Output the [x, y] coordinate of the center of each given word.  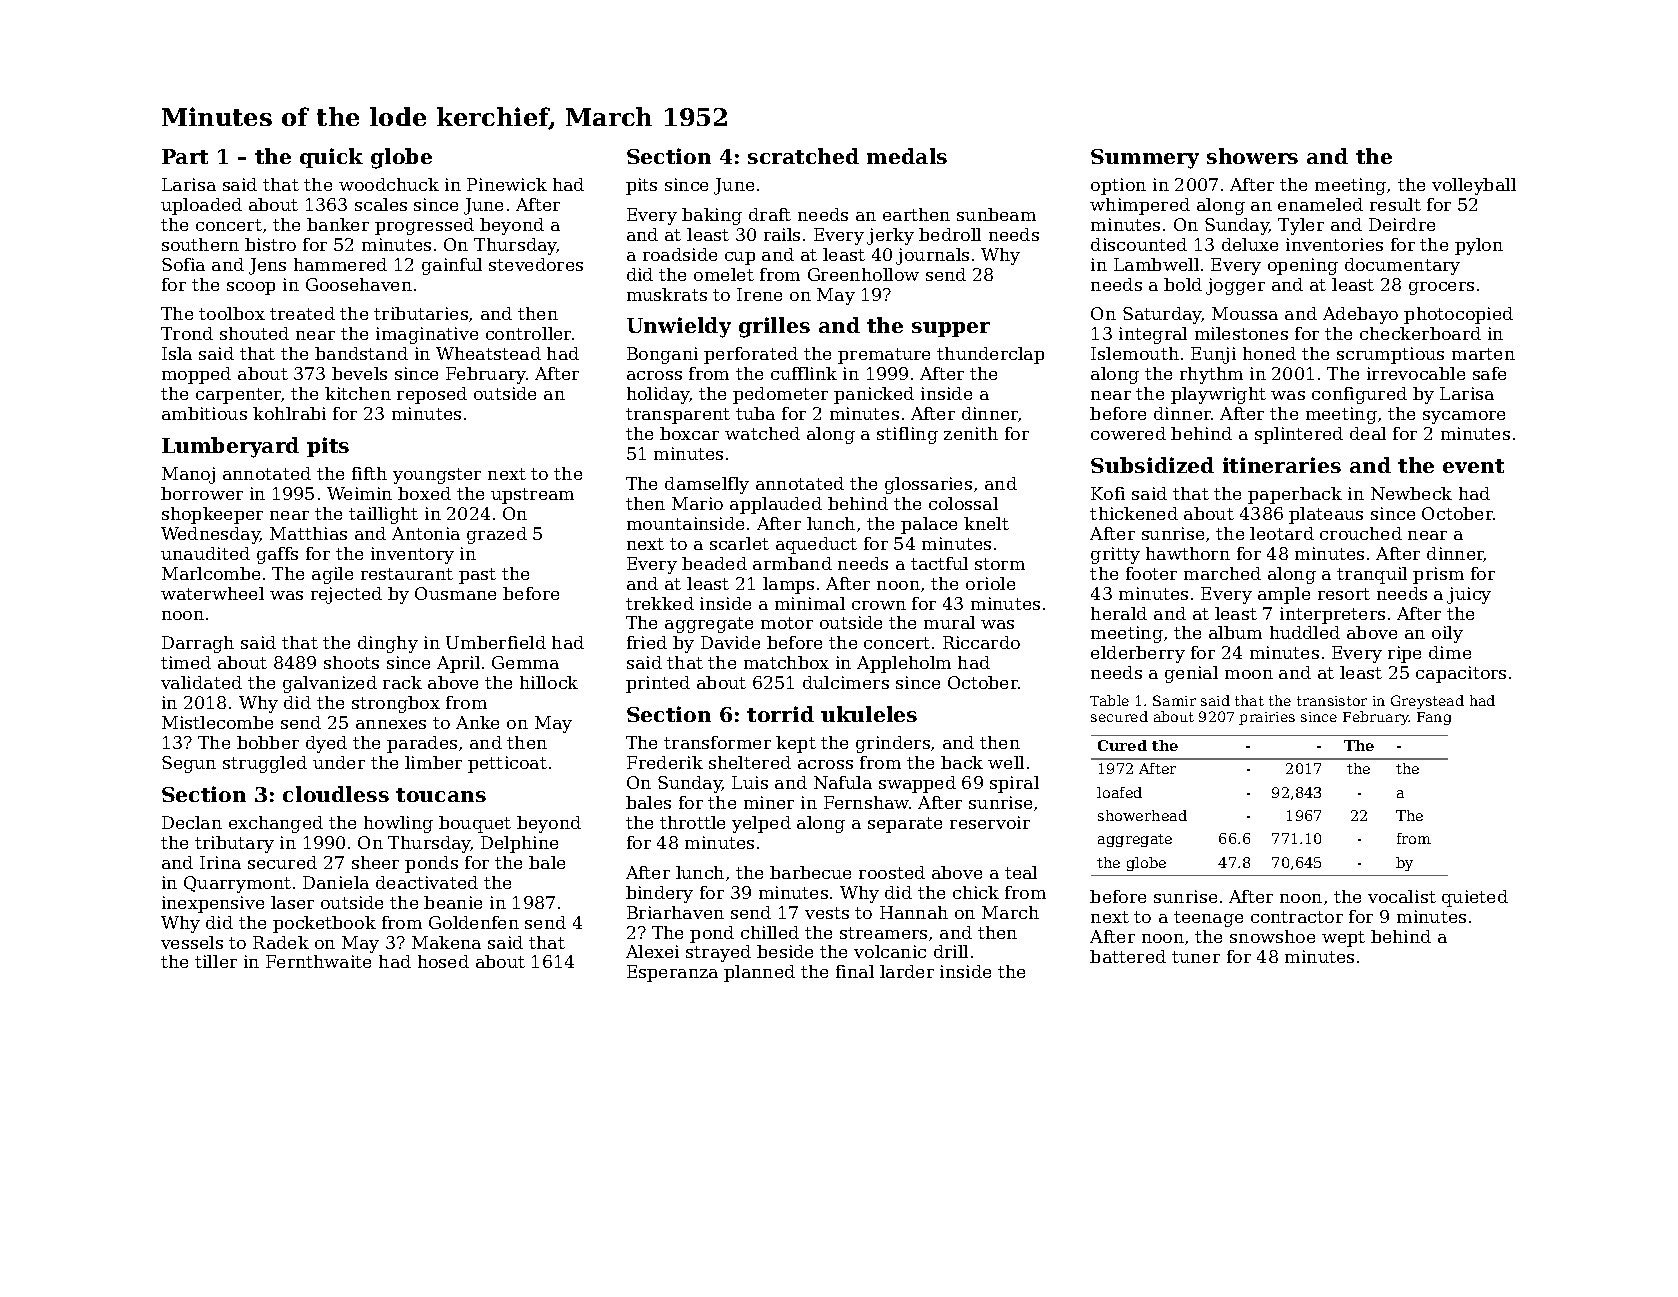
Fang [1434, 718]
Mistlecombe [217, 722]
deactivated [427, 882]
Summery [1145, 159]
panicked [874, 395]
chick [976, 892]
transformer [717, 742]
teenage [1208, 919]
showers [1252, 156]
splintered [1299, 435]
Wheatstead [488, 353]
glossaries [928, 485]
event [1473, 466]
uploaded [201, 206]
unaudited [205, 553]
